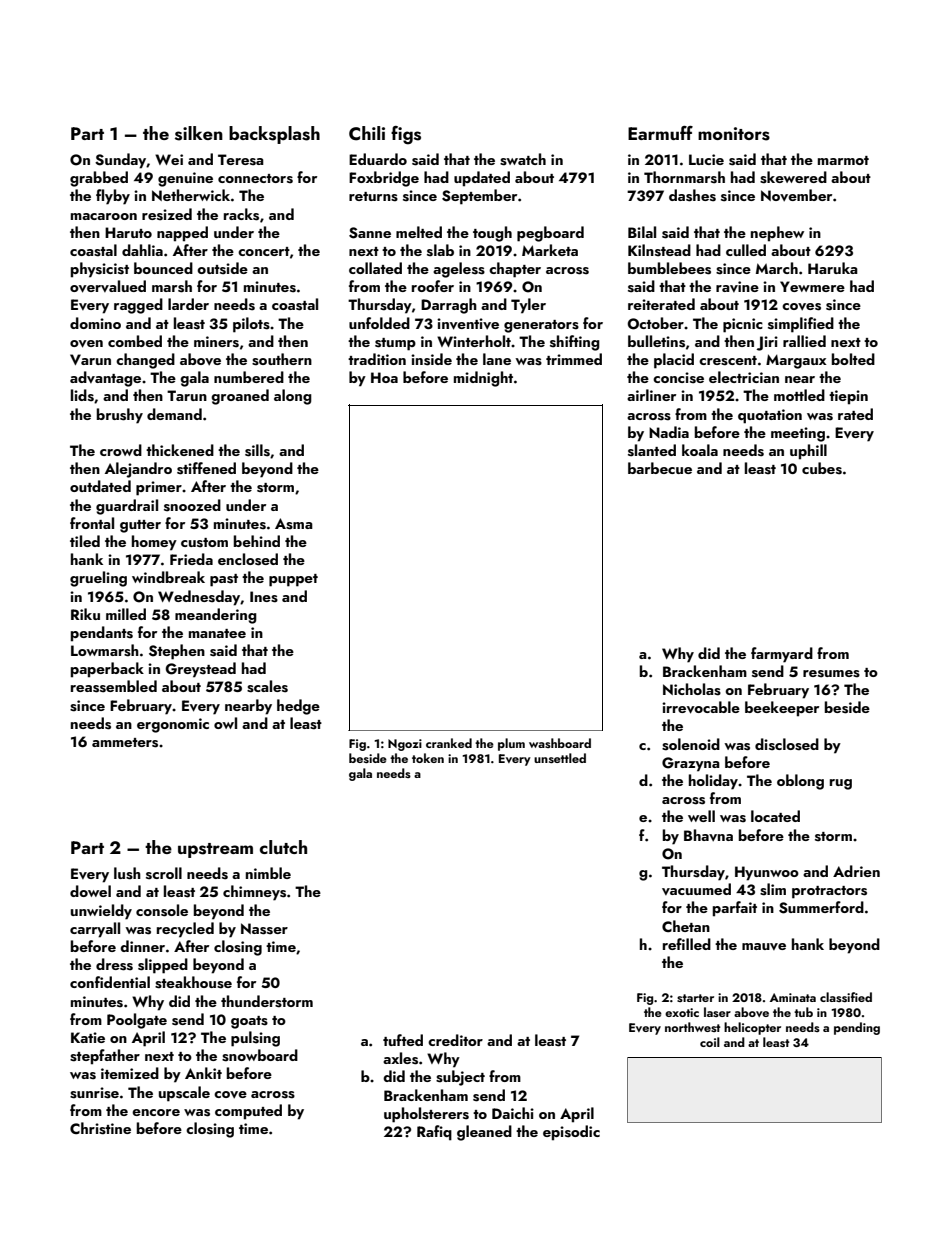 This screenshot has width=952, height=1233. What do you see at coordinates (154, 543) in the screenshot?
I see `homey` at bounding box center [154, 543].
